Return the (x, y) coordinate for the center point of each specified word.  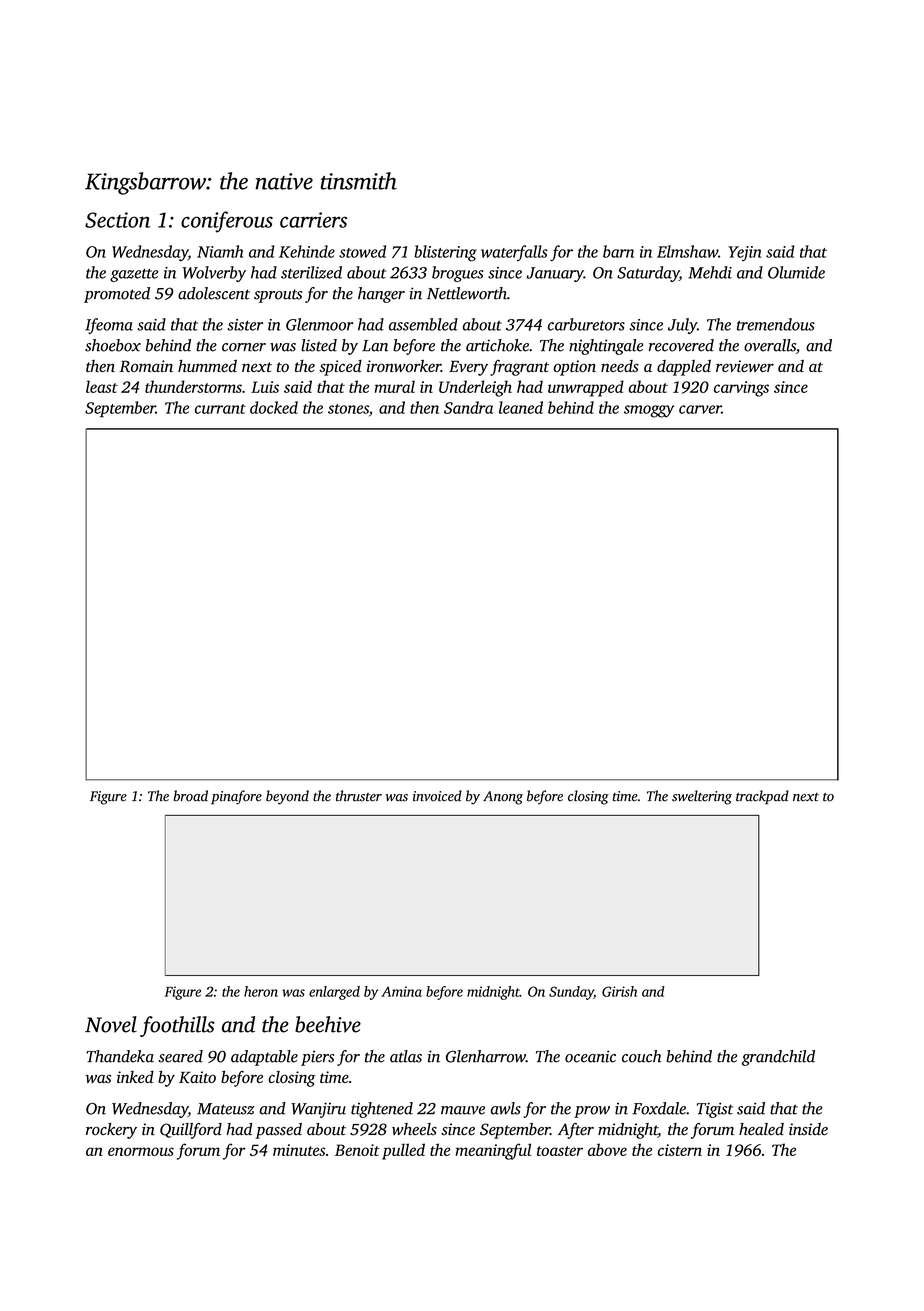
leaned (521, 407)
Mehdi (710, 272)
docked (274, 407)
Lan (375, 346)
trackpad (762, 797)
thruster (359, 796)
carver (700, 409)
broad (191, 796)
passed (278, 1131)
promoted (117, 295)
